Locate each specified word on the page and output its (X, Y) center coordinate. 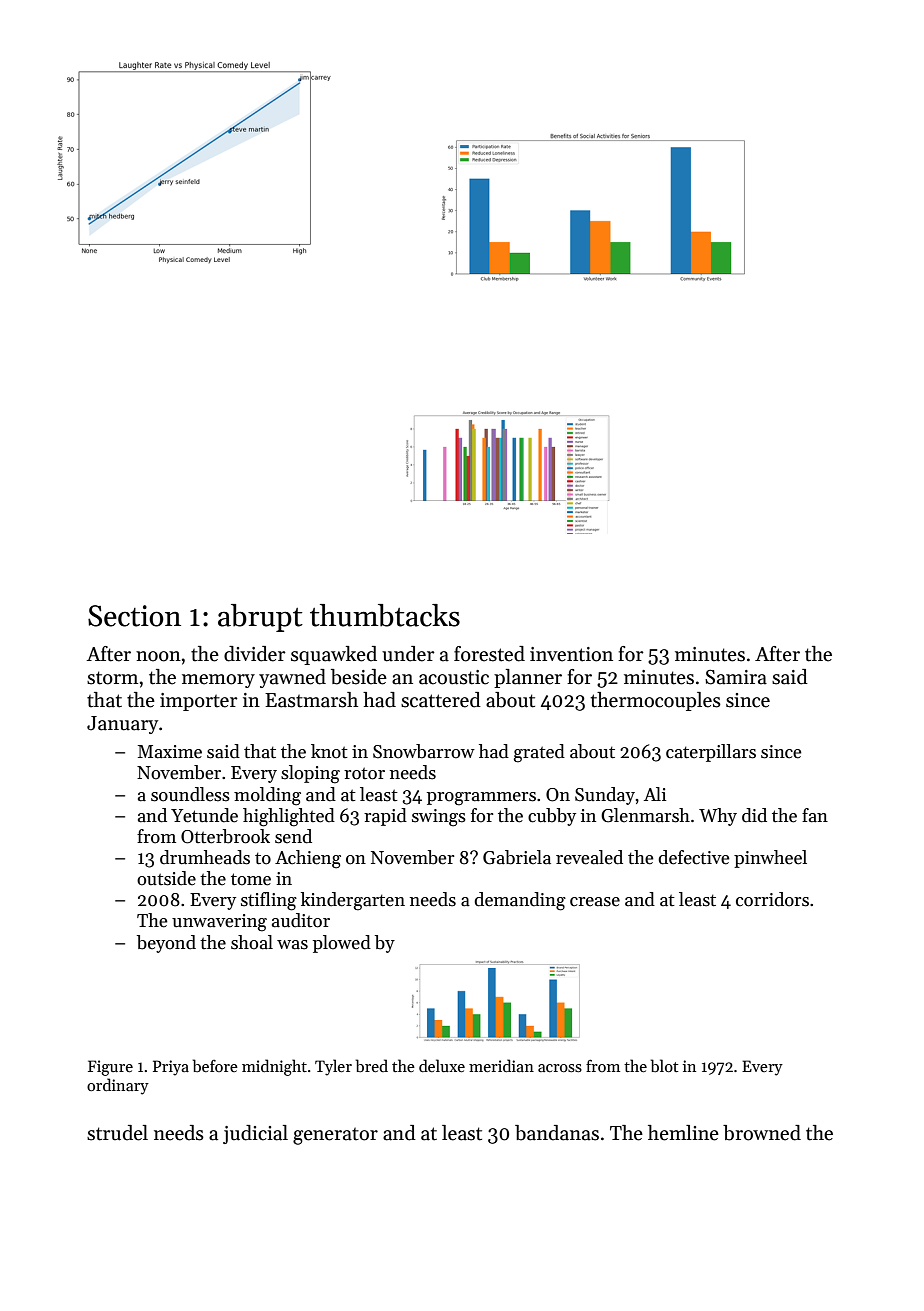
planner (528, 678)
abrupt (260, 618)
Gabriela (517, 857)
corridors (772, 899)
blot (664, 1066)
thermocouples (656, 701)
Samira (736, 677)
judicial (255, 1134)
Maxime (170, 752)
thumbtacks (385, 615)
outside (166, 878)
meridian (501, 1065)
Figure (110, 1068)
